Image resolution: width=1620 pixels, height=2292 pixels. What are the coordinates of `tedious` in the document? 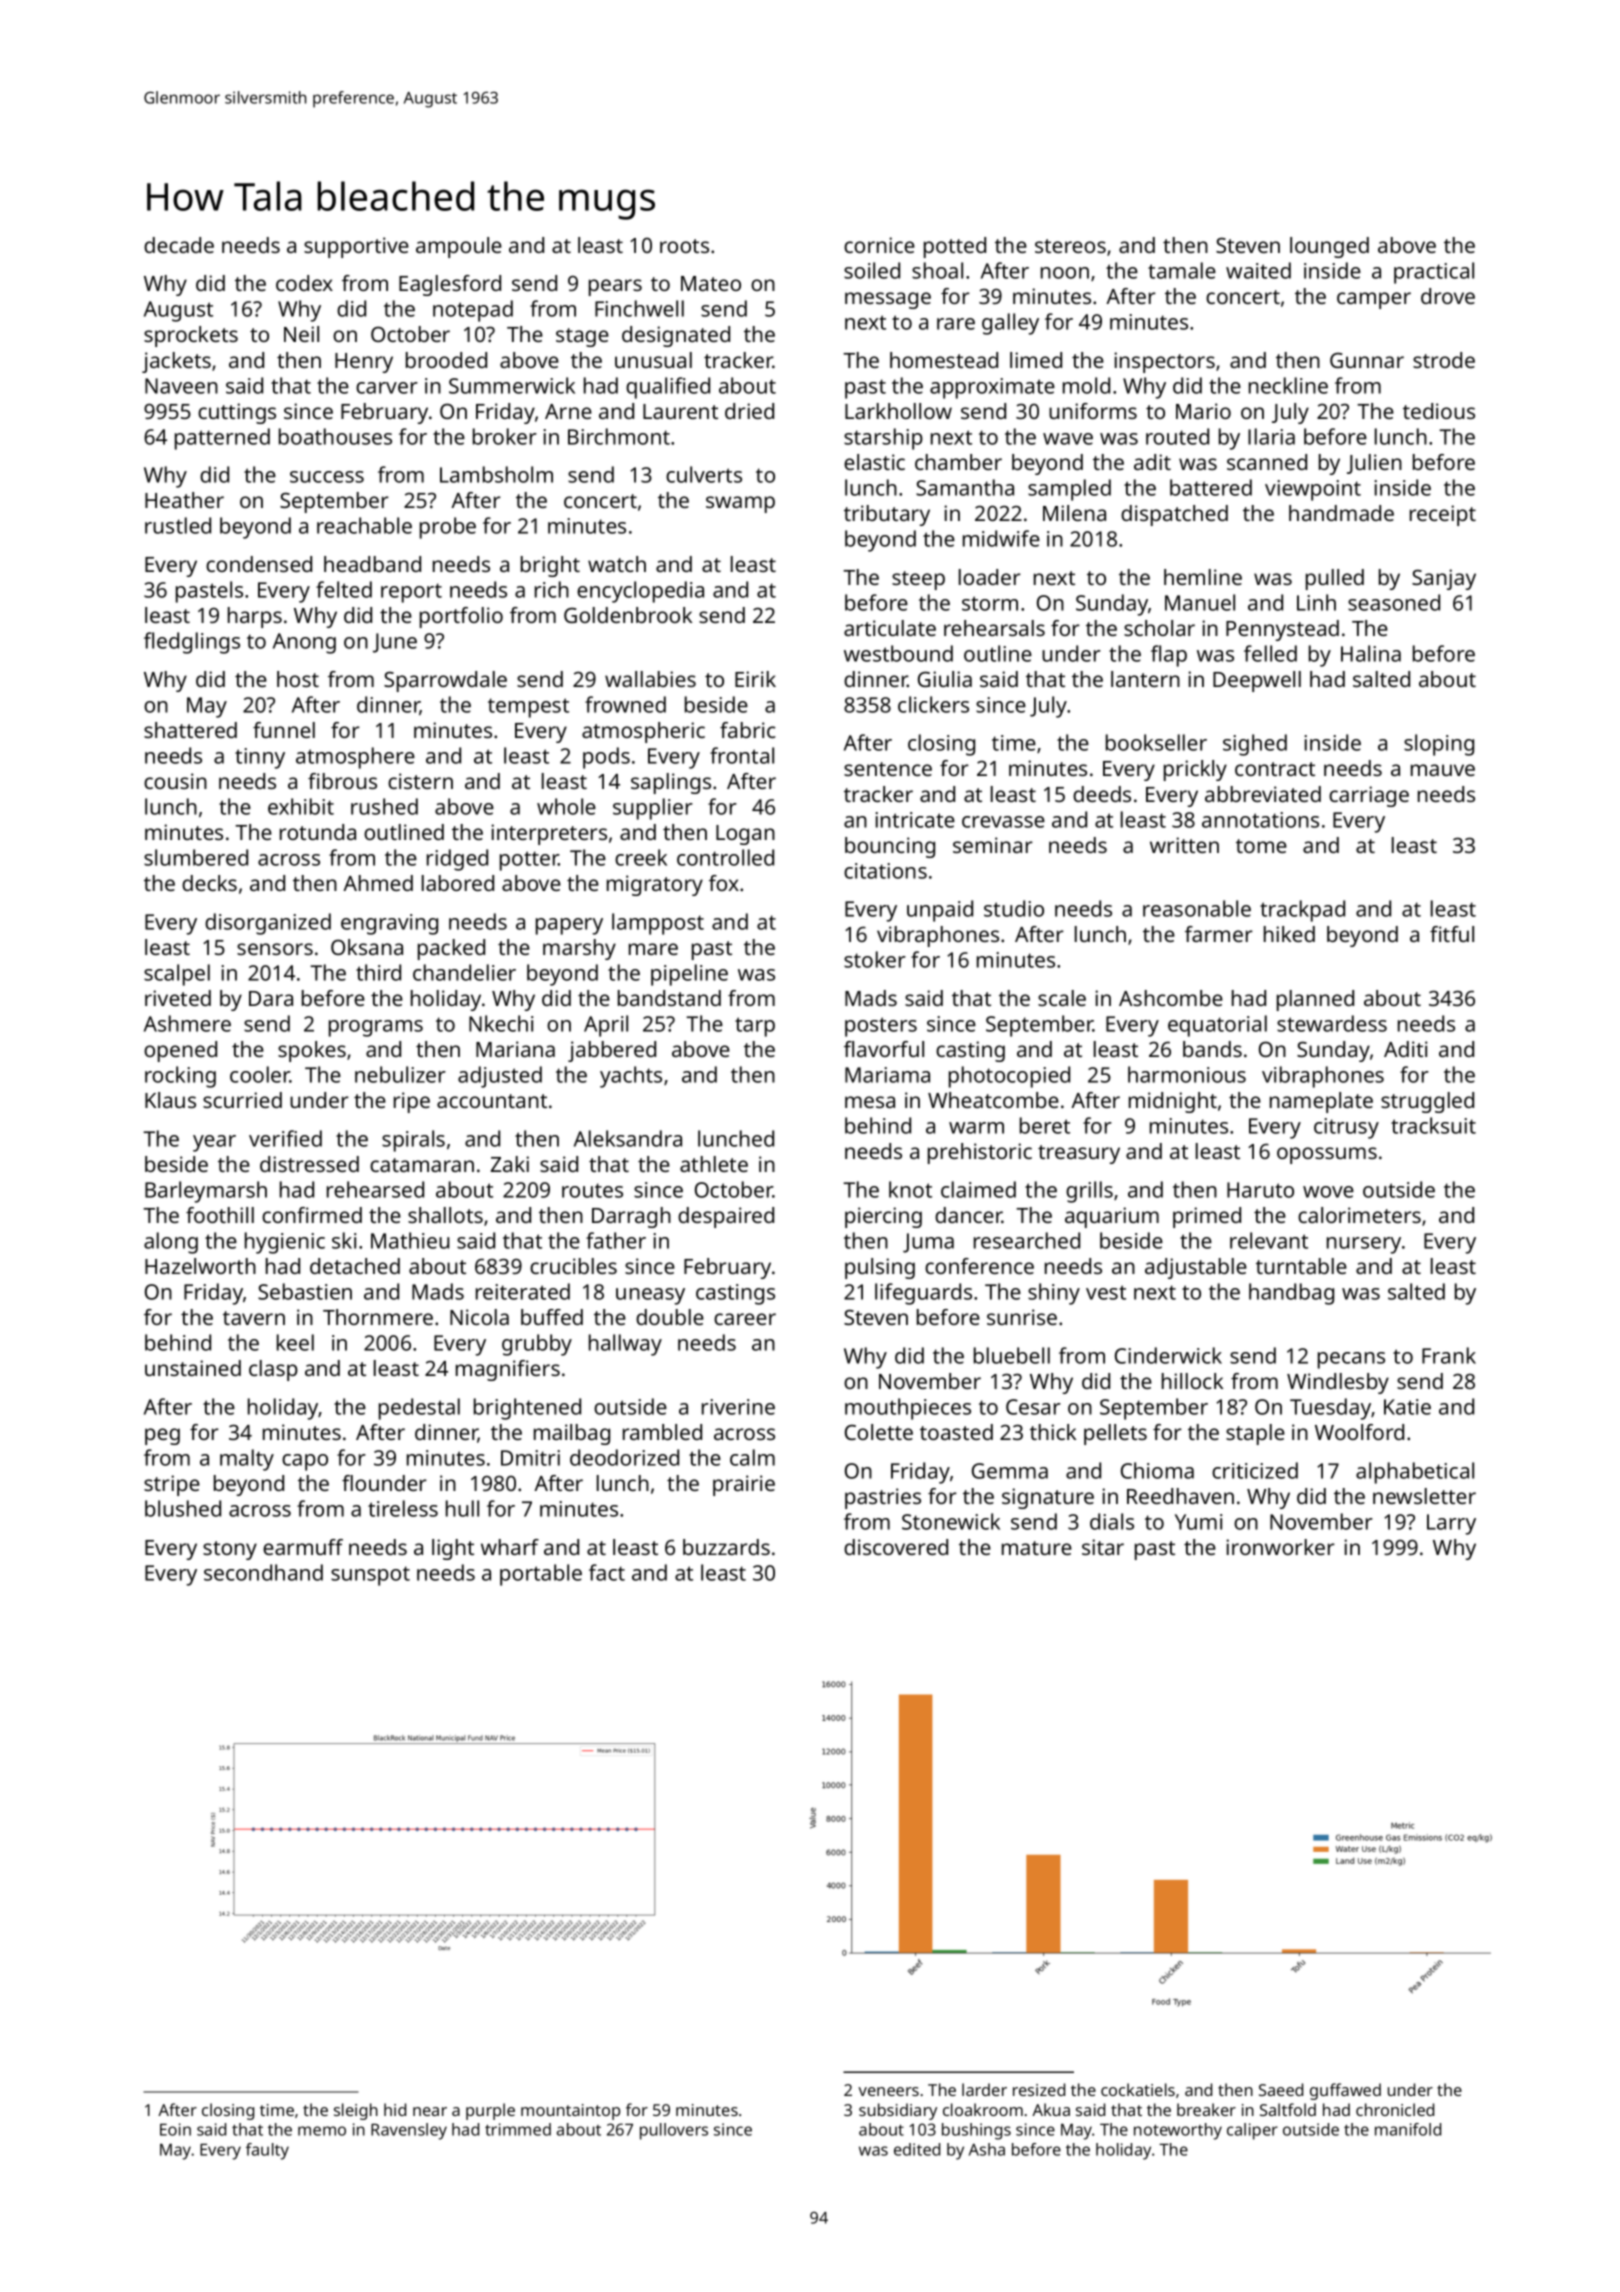 It's located at (1439, 411).
